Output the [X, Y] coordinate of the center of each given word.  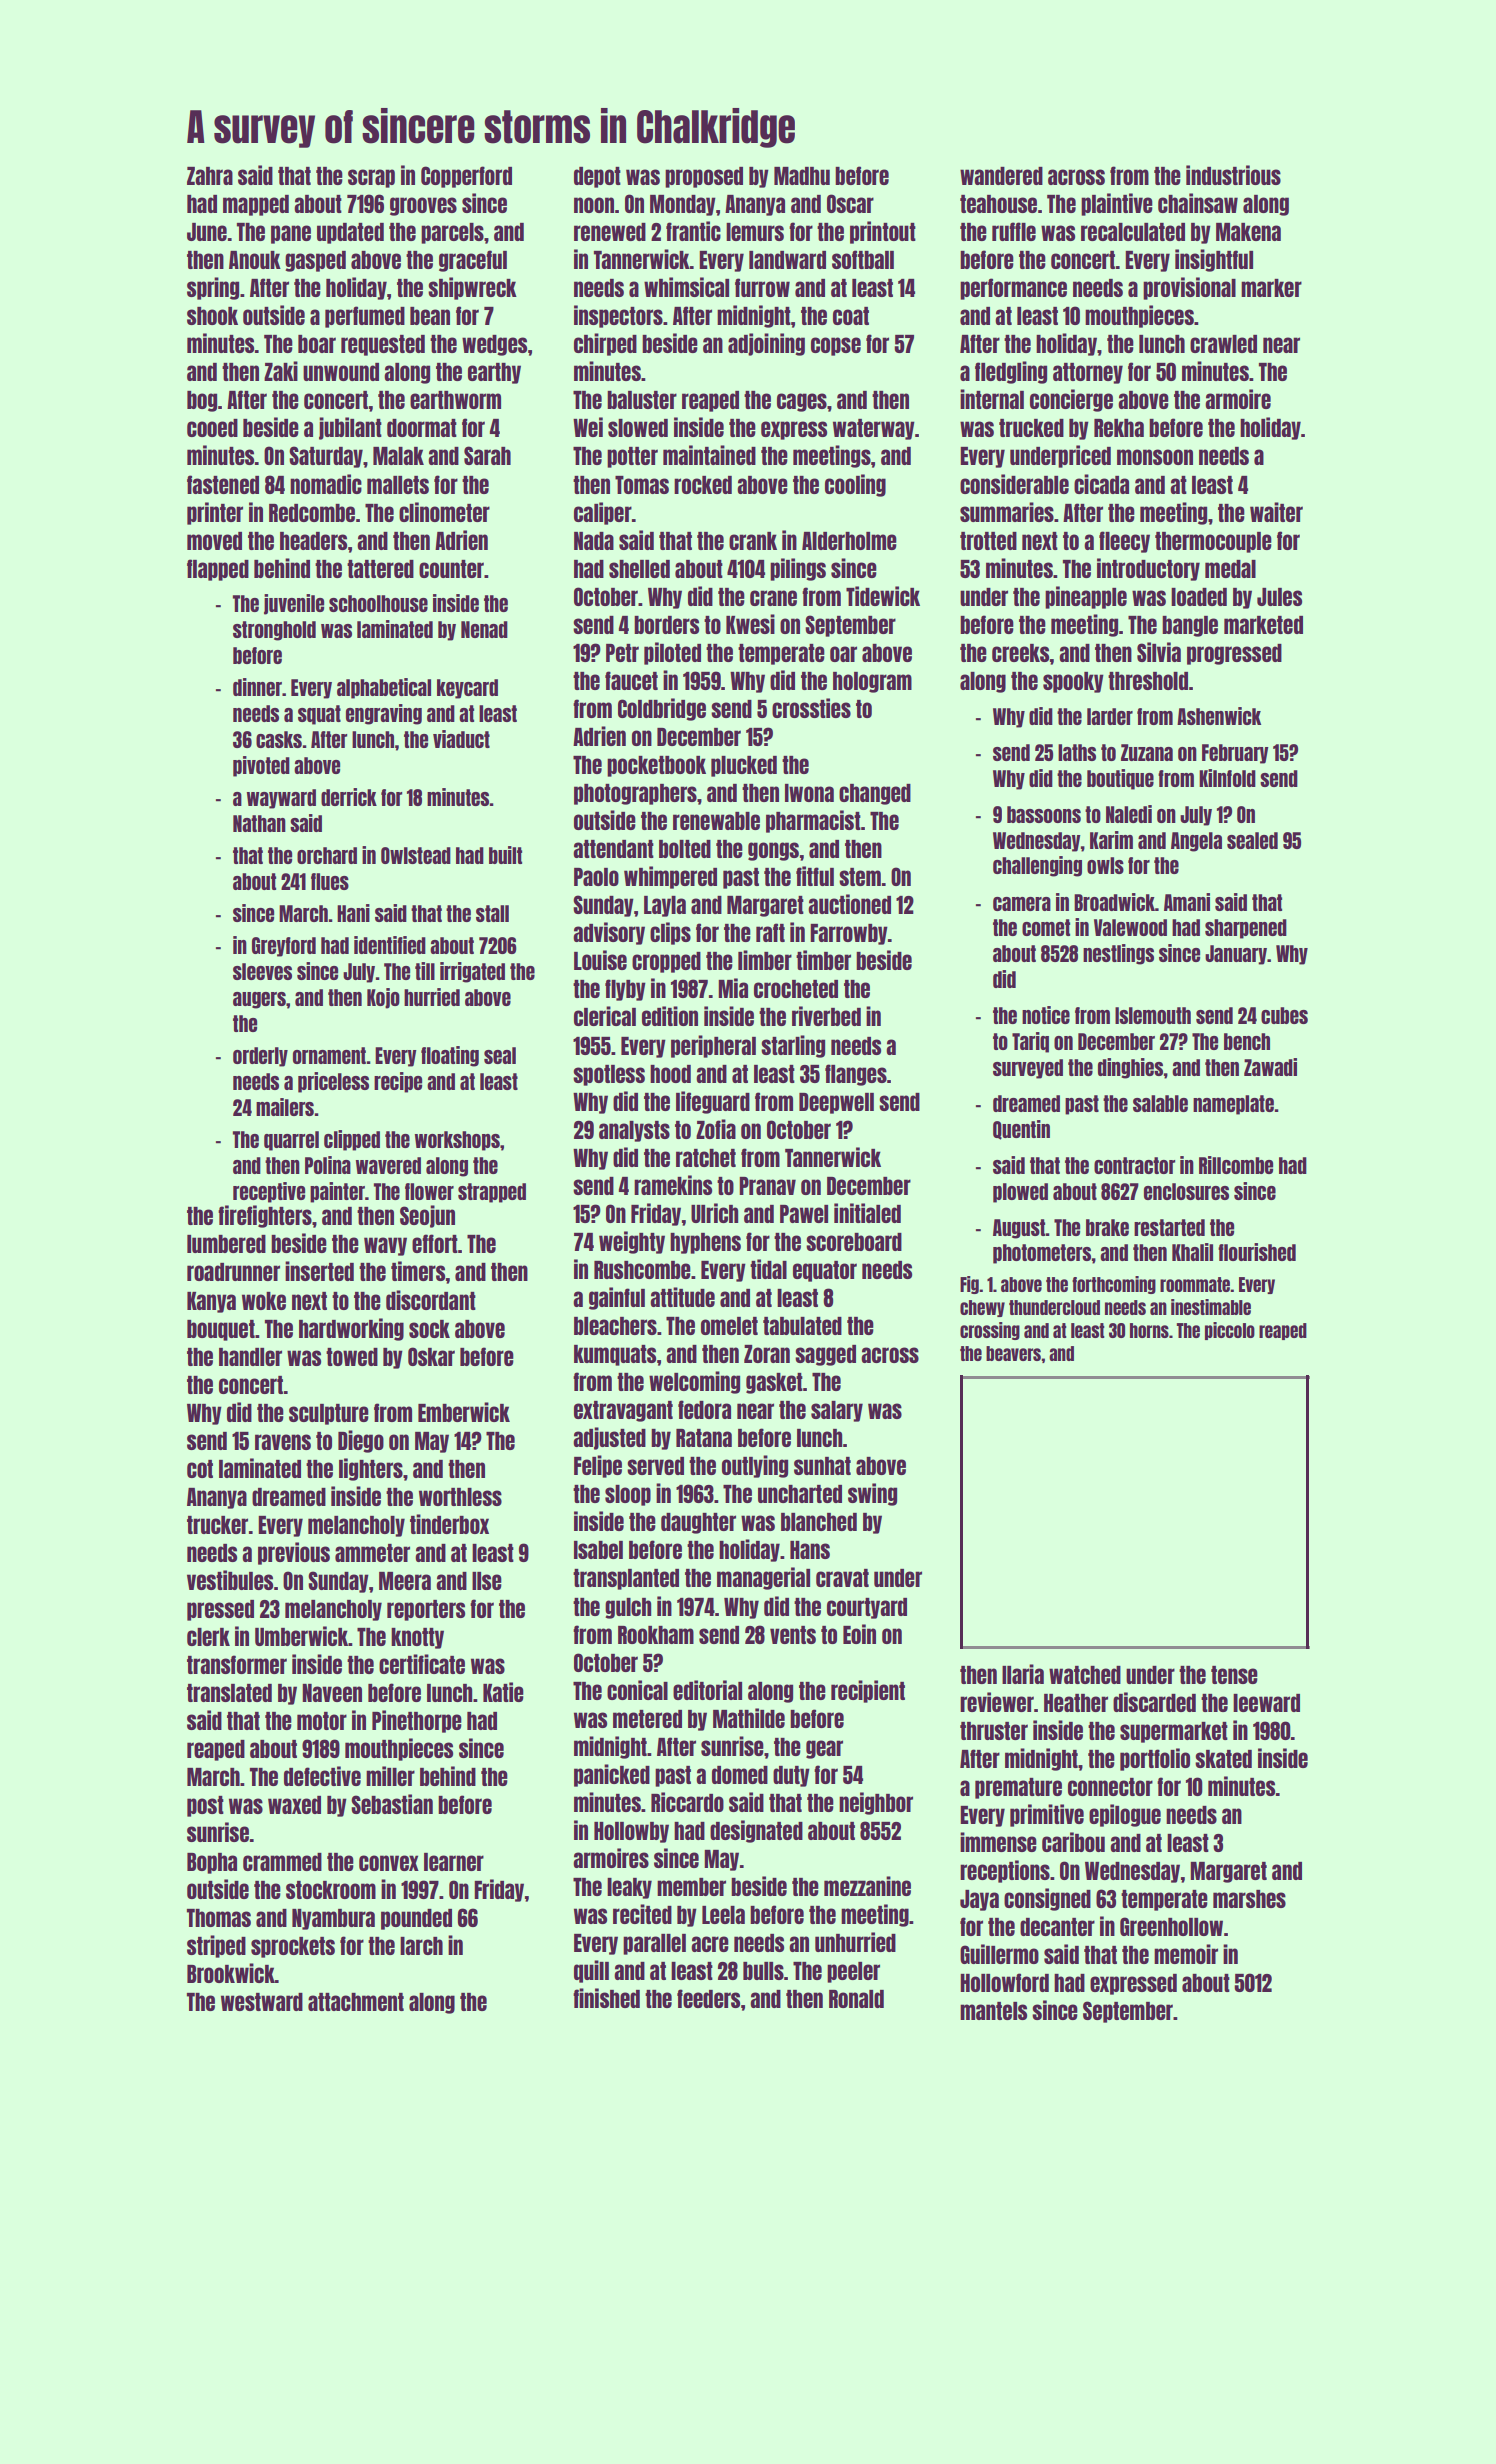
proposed [704, 177]
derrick [349, 797]
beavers [1013, 1353]
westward [262, 2002]
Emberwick [464, 1412]
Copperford [466, 177]
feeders [708, 1998]
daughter [698, 1523]
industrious [1233, 175]
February [1235, 754]
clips [670, 933]
